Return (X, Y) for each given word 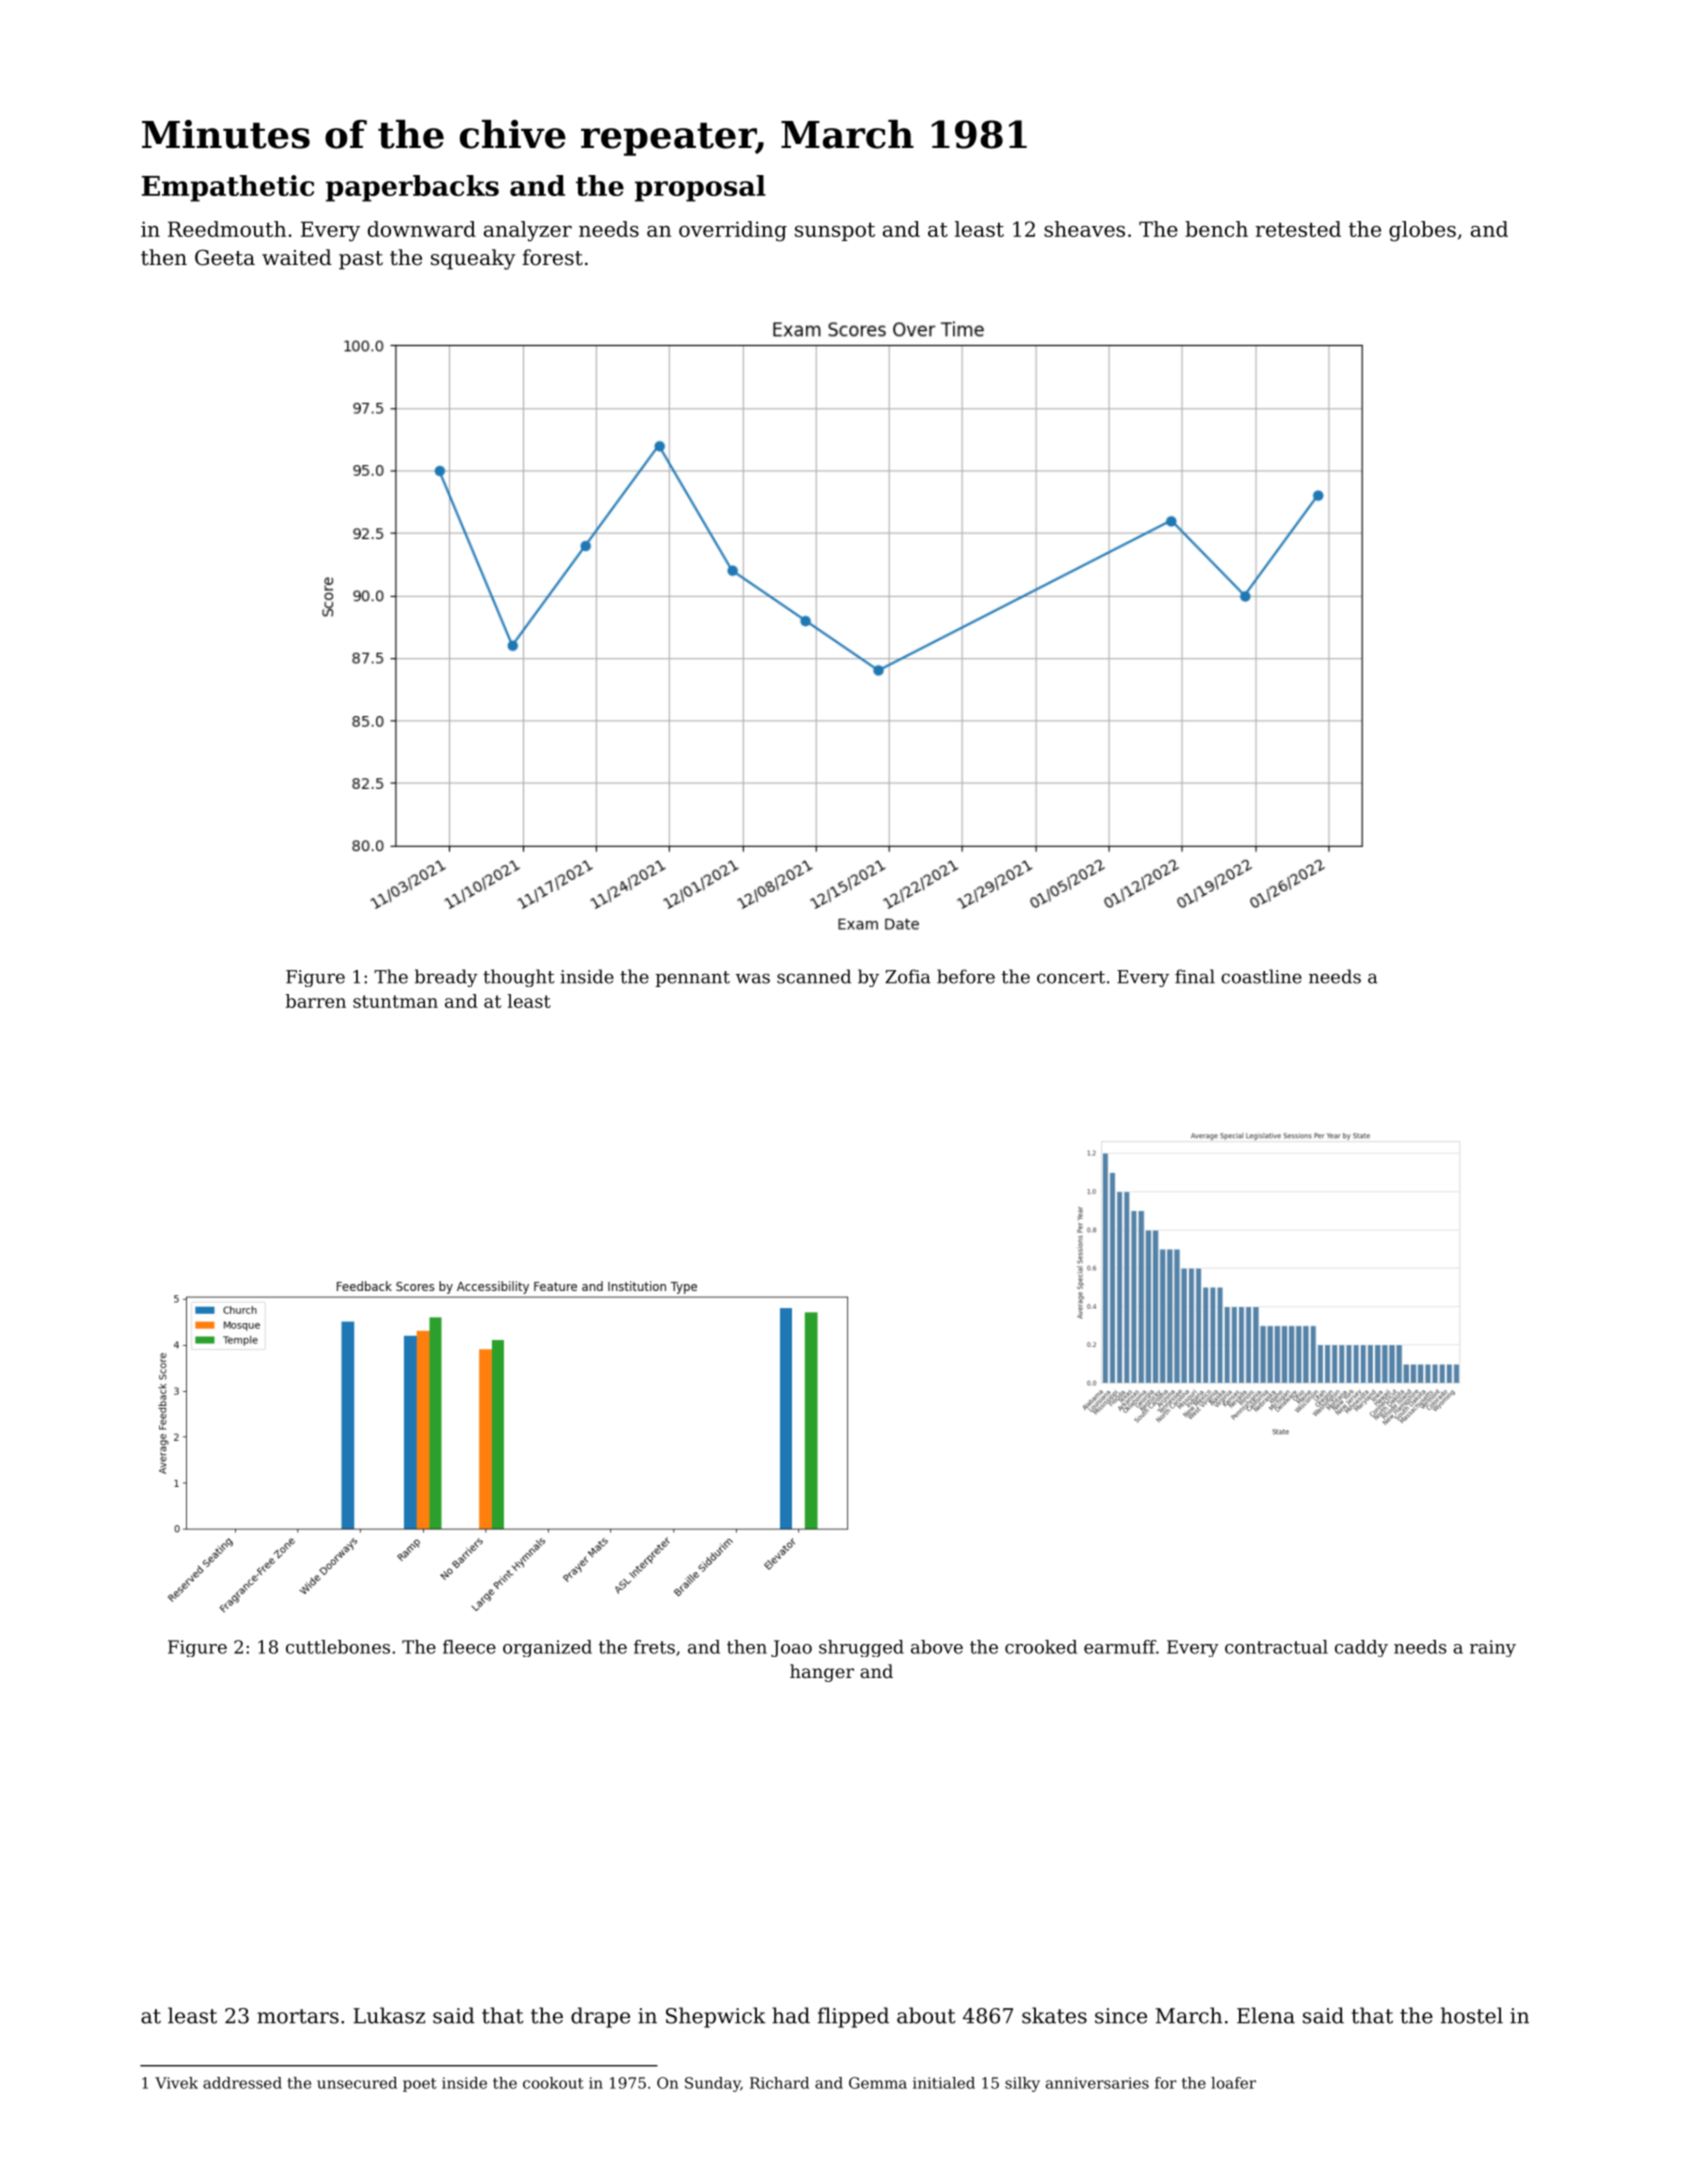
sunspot (835, 231)
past (361, 260)
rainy (1493, 1648)
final (1195, 976)
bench (1216, 229)
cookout (553, 2083)
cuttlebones (338, 1647)
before (966, 976)
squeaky (473, 259)
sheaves (1084, 229)
